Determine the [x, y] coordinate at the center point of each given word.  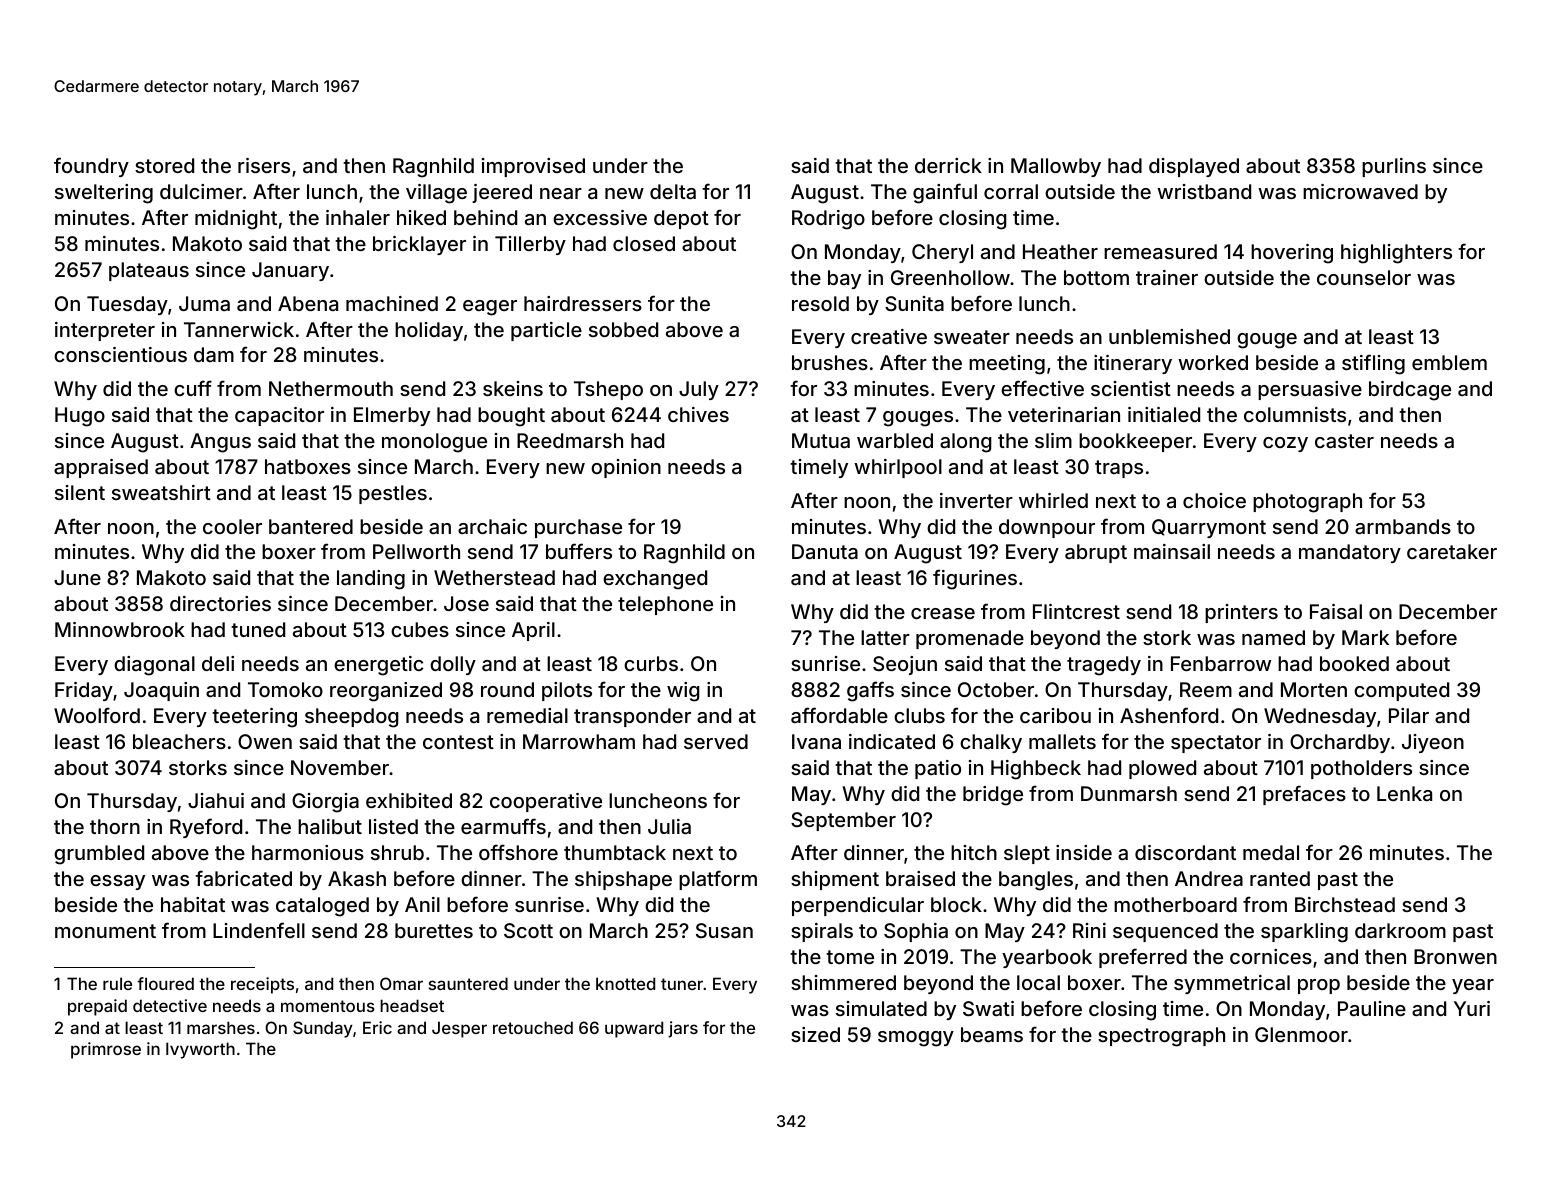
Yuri [1472, 1008]
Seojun [905, 665]
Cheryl [942, 253]
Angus [220, 443]
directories [220, 603]
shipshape [623, 880]
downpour [1047, 528]
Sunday [323, 1029]
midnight [236, 220]
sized [815, 1034]
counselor [1364, 277]
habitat [193, 904]
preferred [1143, 958]
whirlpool [898, 468]
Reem [1206, 689]
